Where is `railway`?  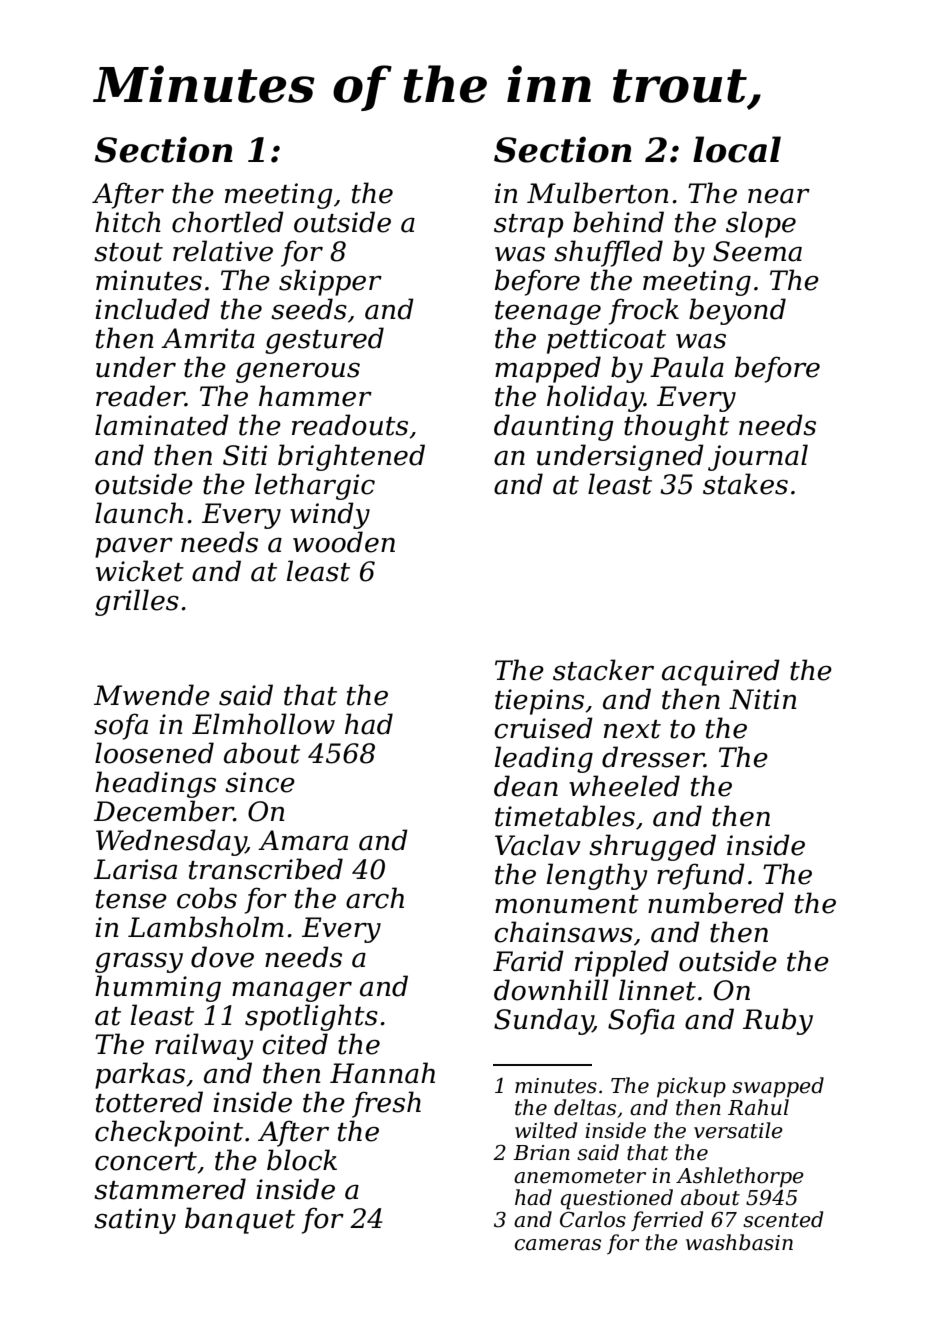
railway is located at coordinates (204, 1046).
